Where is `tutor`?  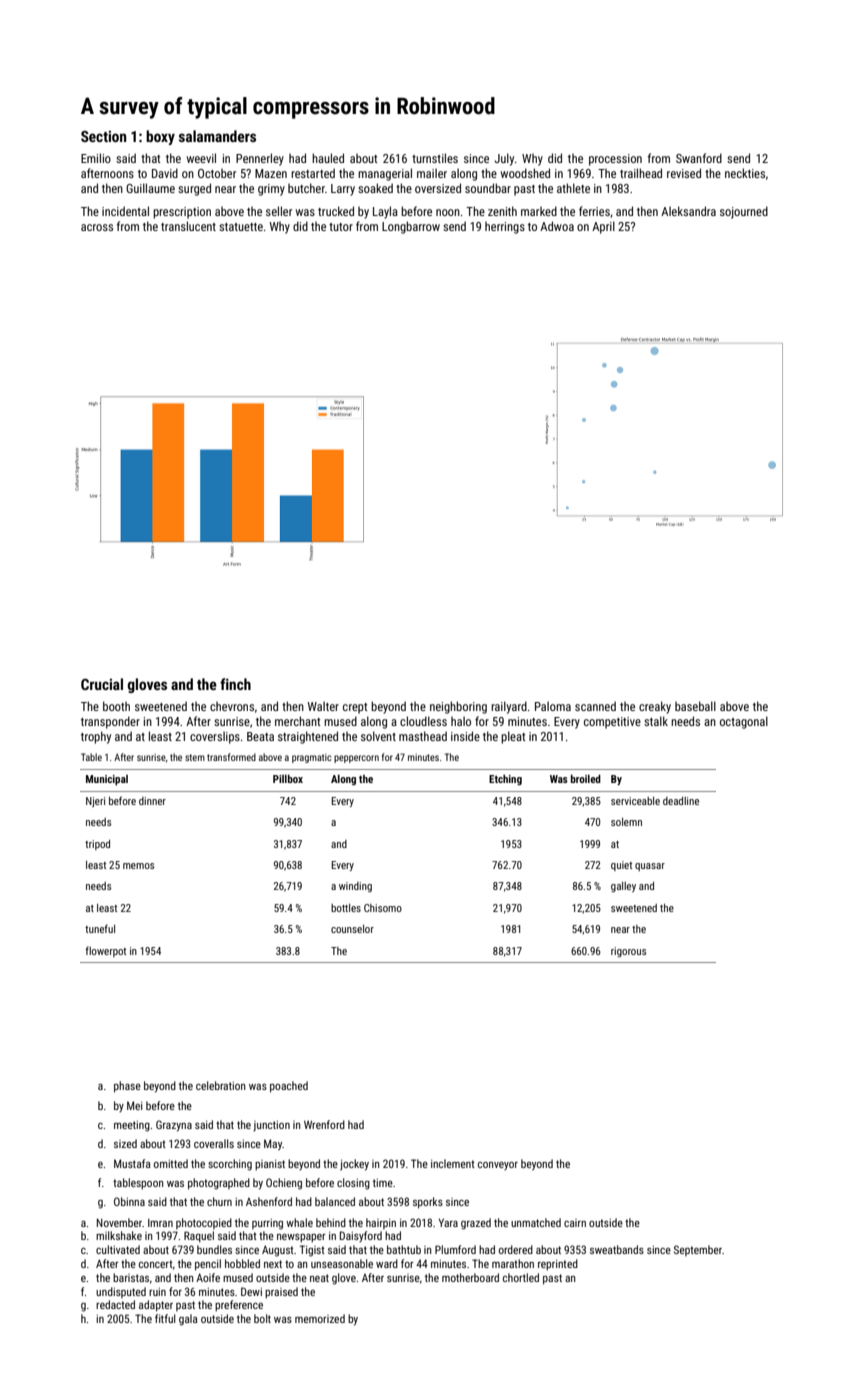 tutor is located at coordinates (341, 227).
